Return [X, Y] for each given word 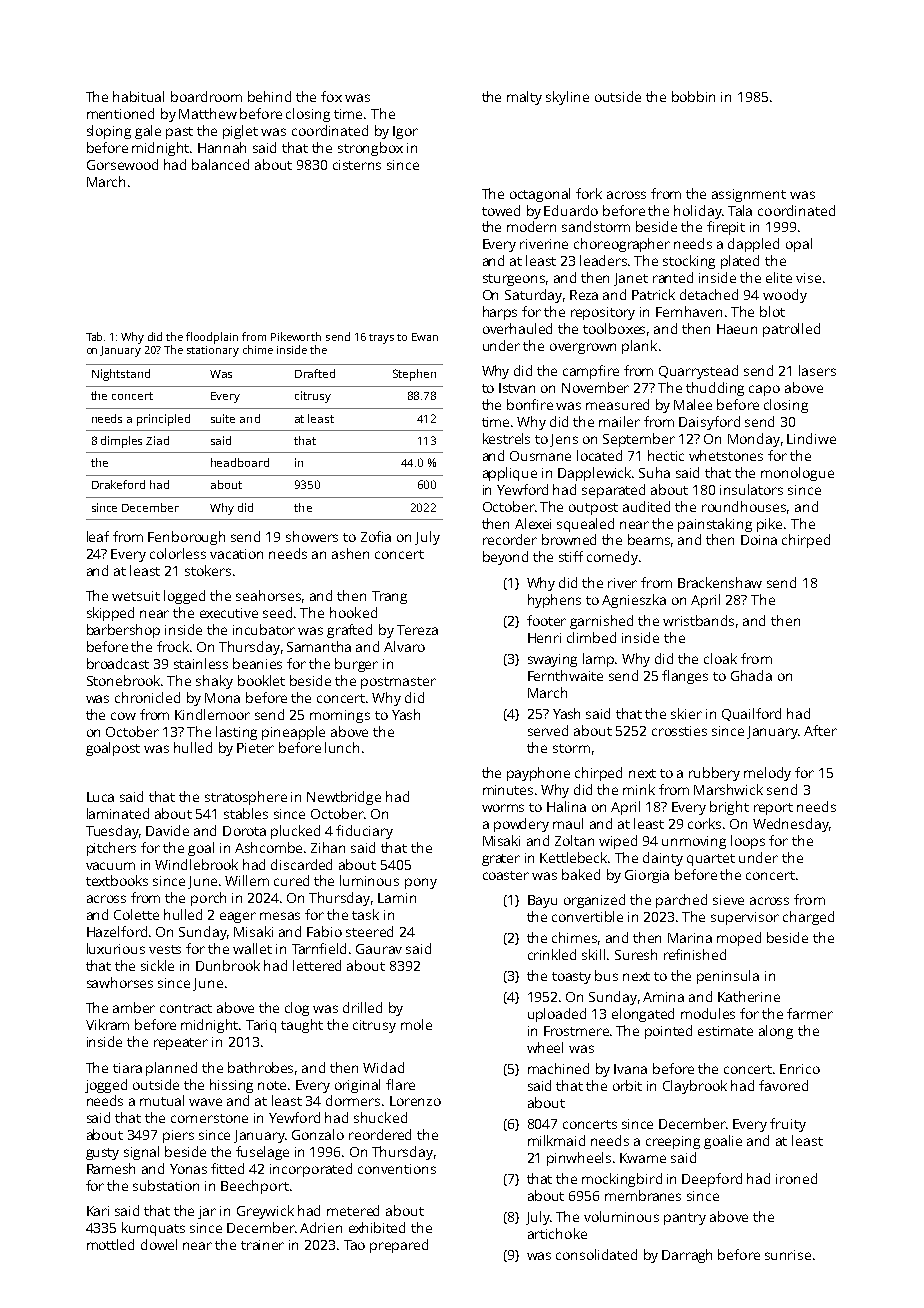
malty [524, 98]
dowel [159, 1244]
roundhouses [744, 506]
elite [779, 277]
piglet [240, 132]
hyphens [554, 601]
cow [123, 716]
